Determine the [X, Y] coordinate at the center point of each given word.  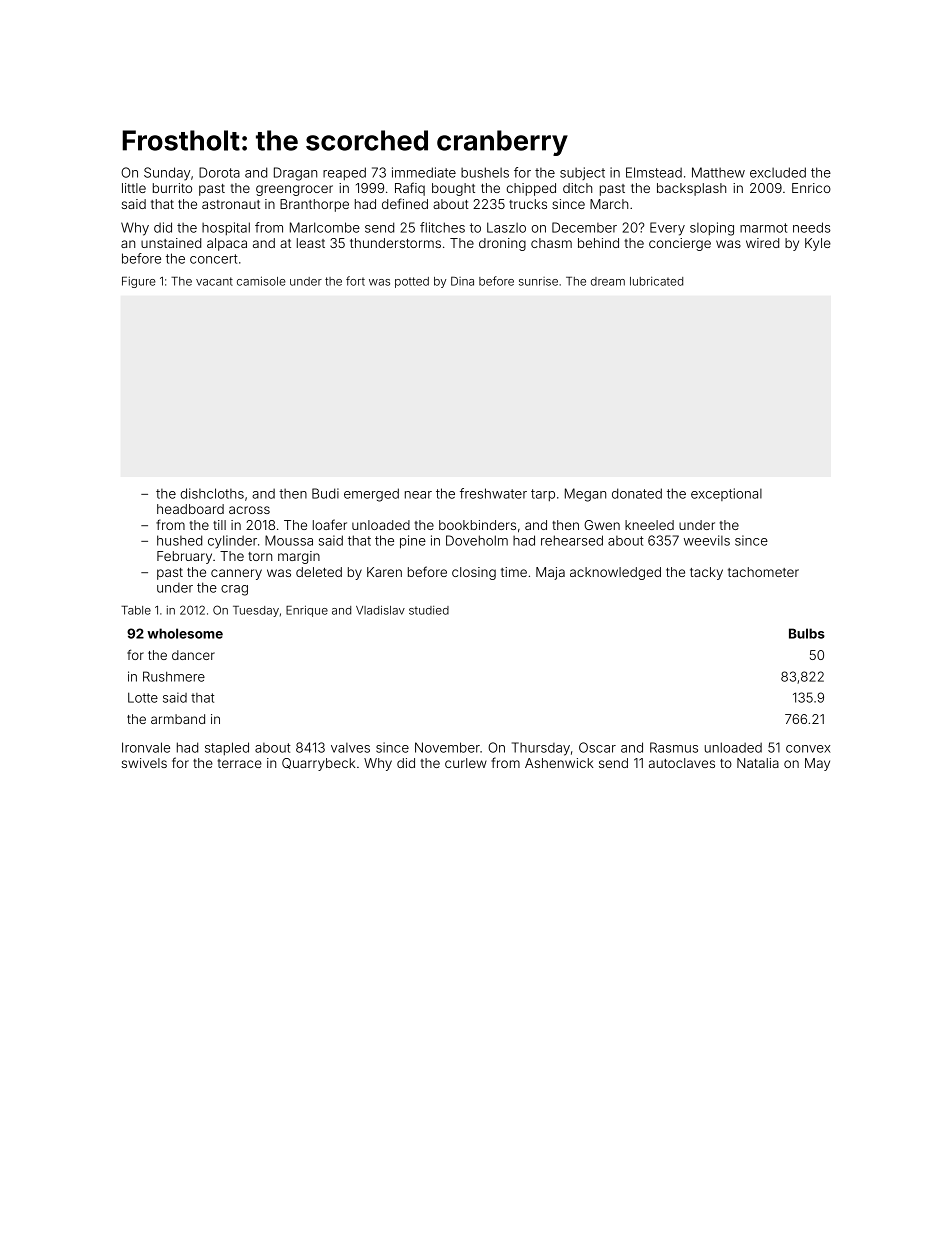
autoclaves [682, 763]
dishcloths [212, 493]
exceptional [726, 494]
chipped [531, 189]
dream [608, 281]
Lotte [143, 698]
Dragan [295, 174]
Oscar [597, 747]
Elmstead [654, 172]
